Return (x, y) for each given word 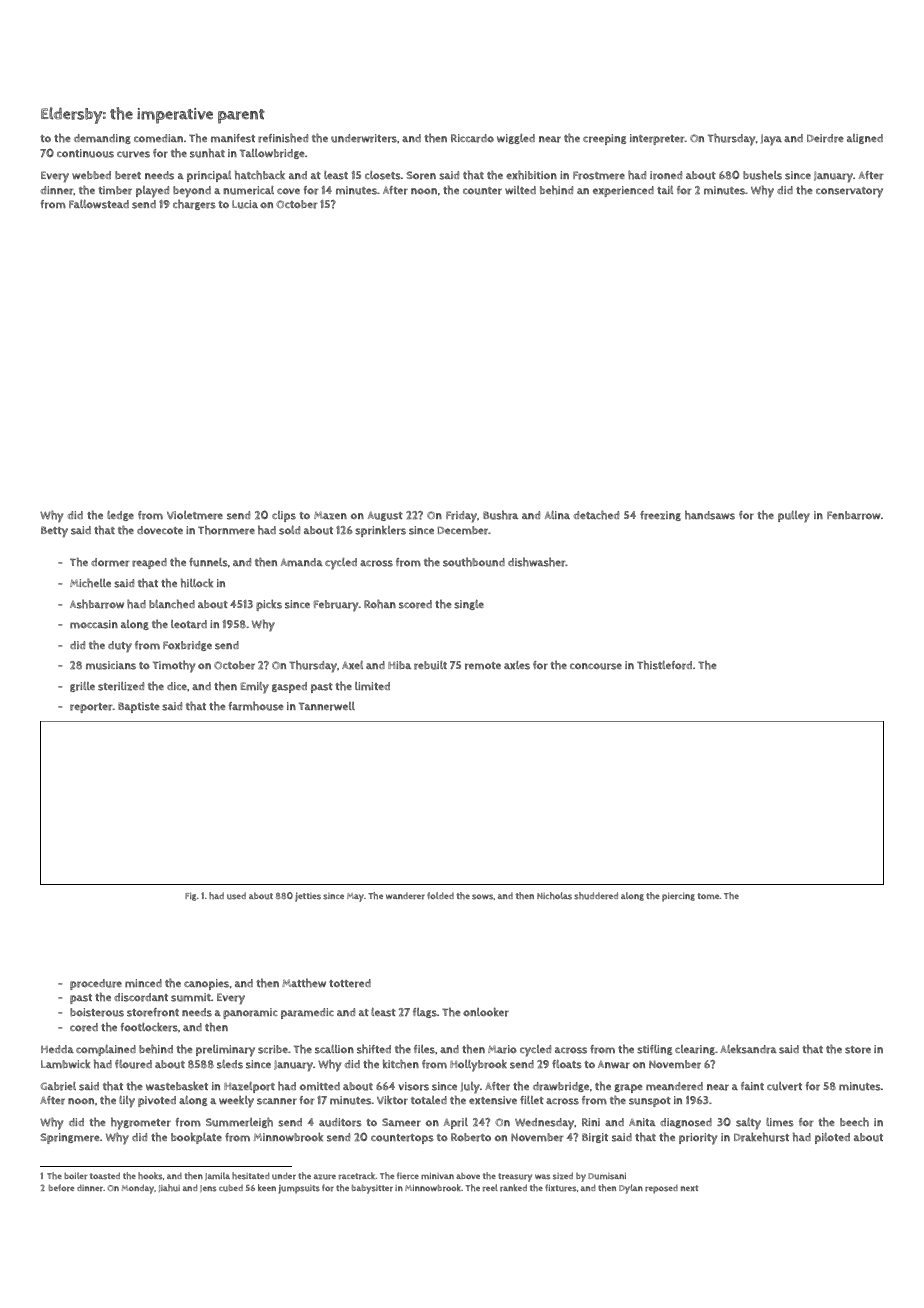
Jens (208, 1188)
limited (372, 686)
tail (665, 189)
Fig (190, 896)
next (689, 1188)
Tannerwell (327, 706)
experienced (623, 191)
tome (709, 896)
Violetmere (195, 515)
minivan (437, 1176)
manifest (233, 138)
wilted (520, 190)
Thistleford (664, 665)
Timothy (174, 666)
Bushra (500, 515)
